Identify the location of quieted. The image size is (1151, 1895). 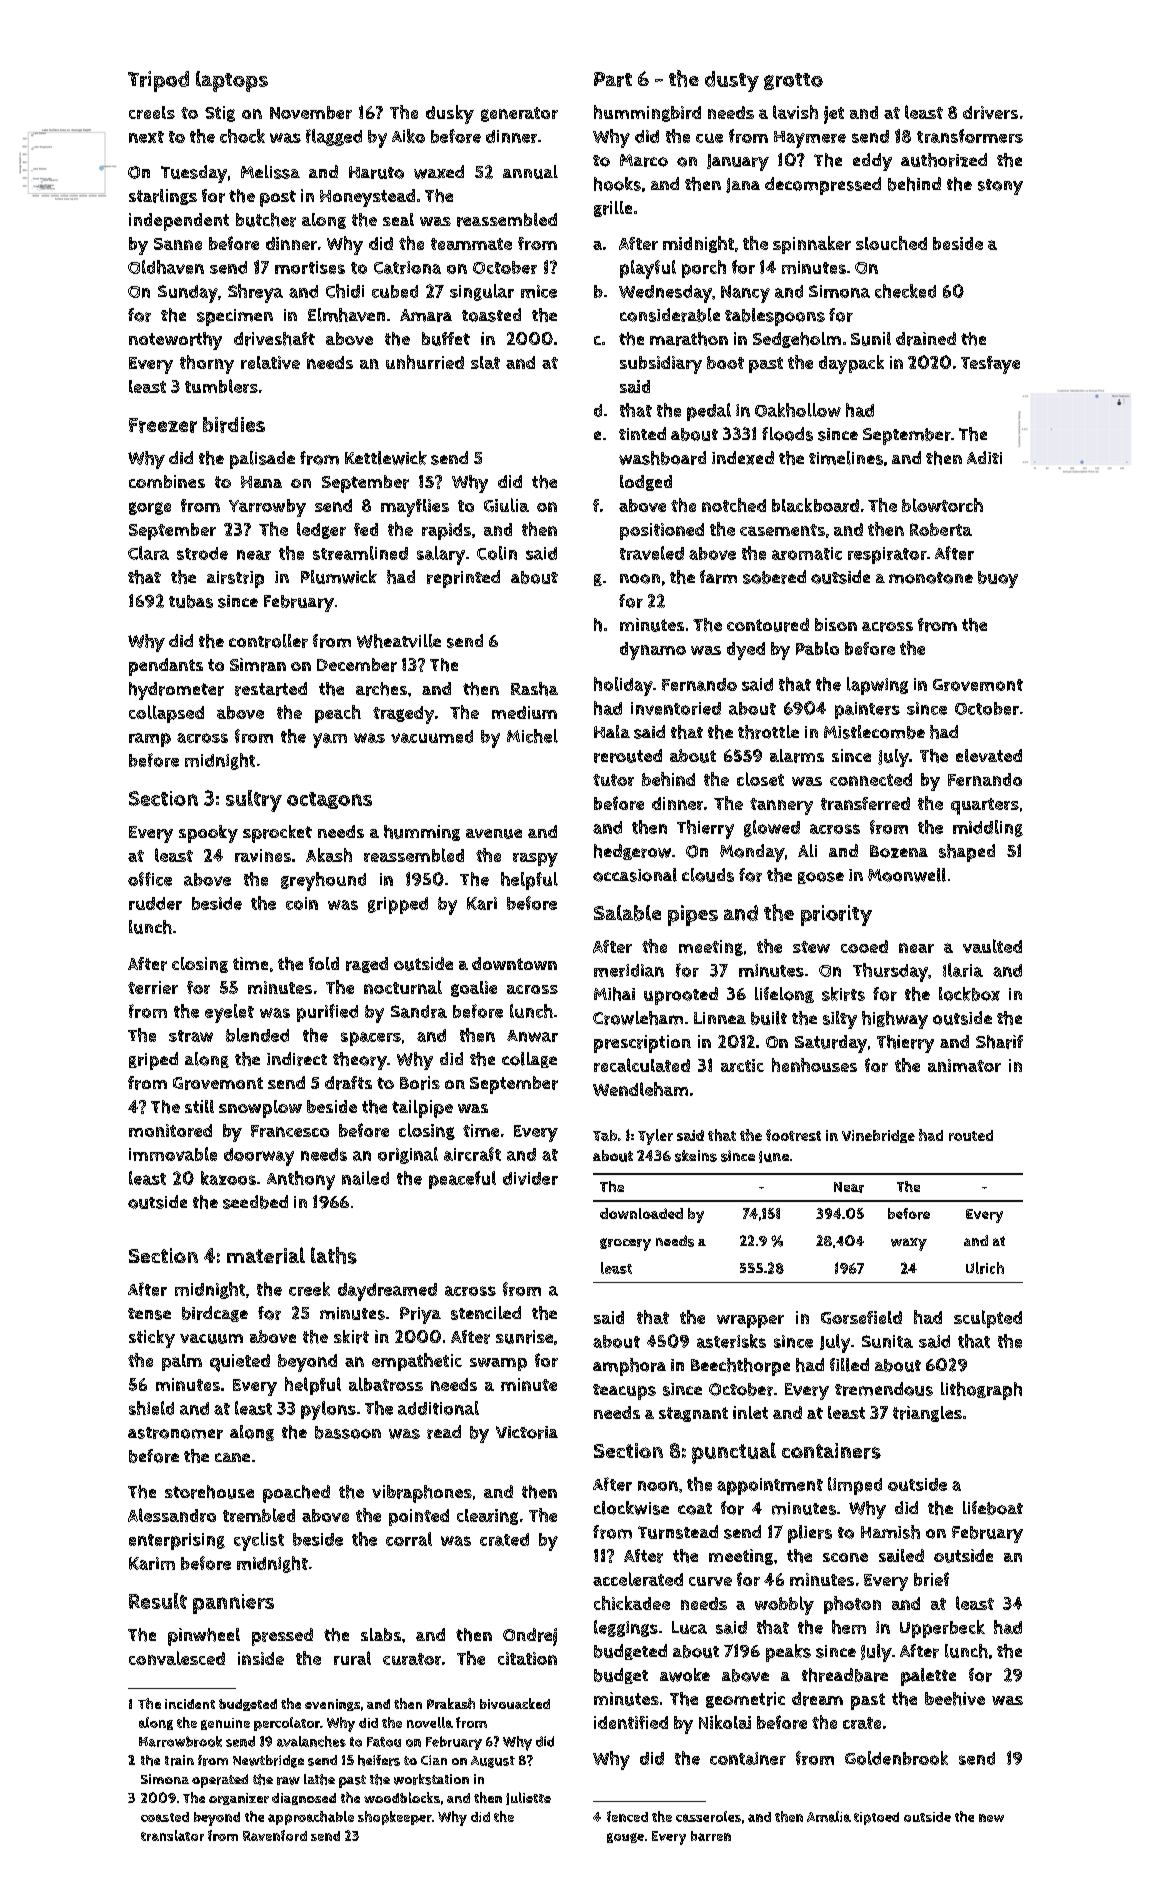
(240, 1363).
